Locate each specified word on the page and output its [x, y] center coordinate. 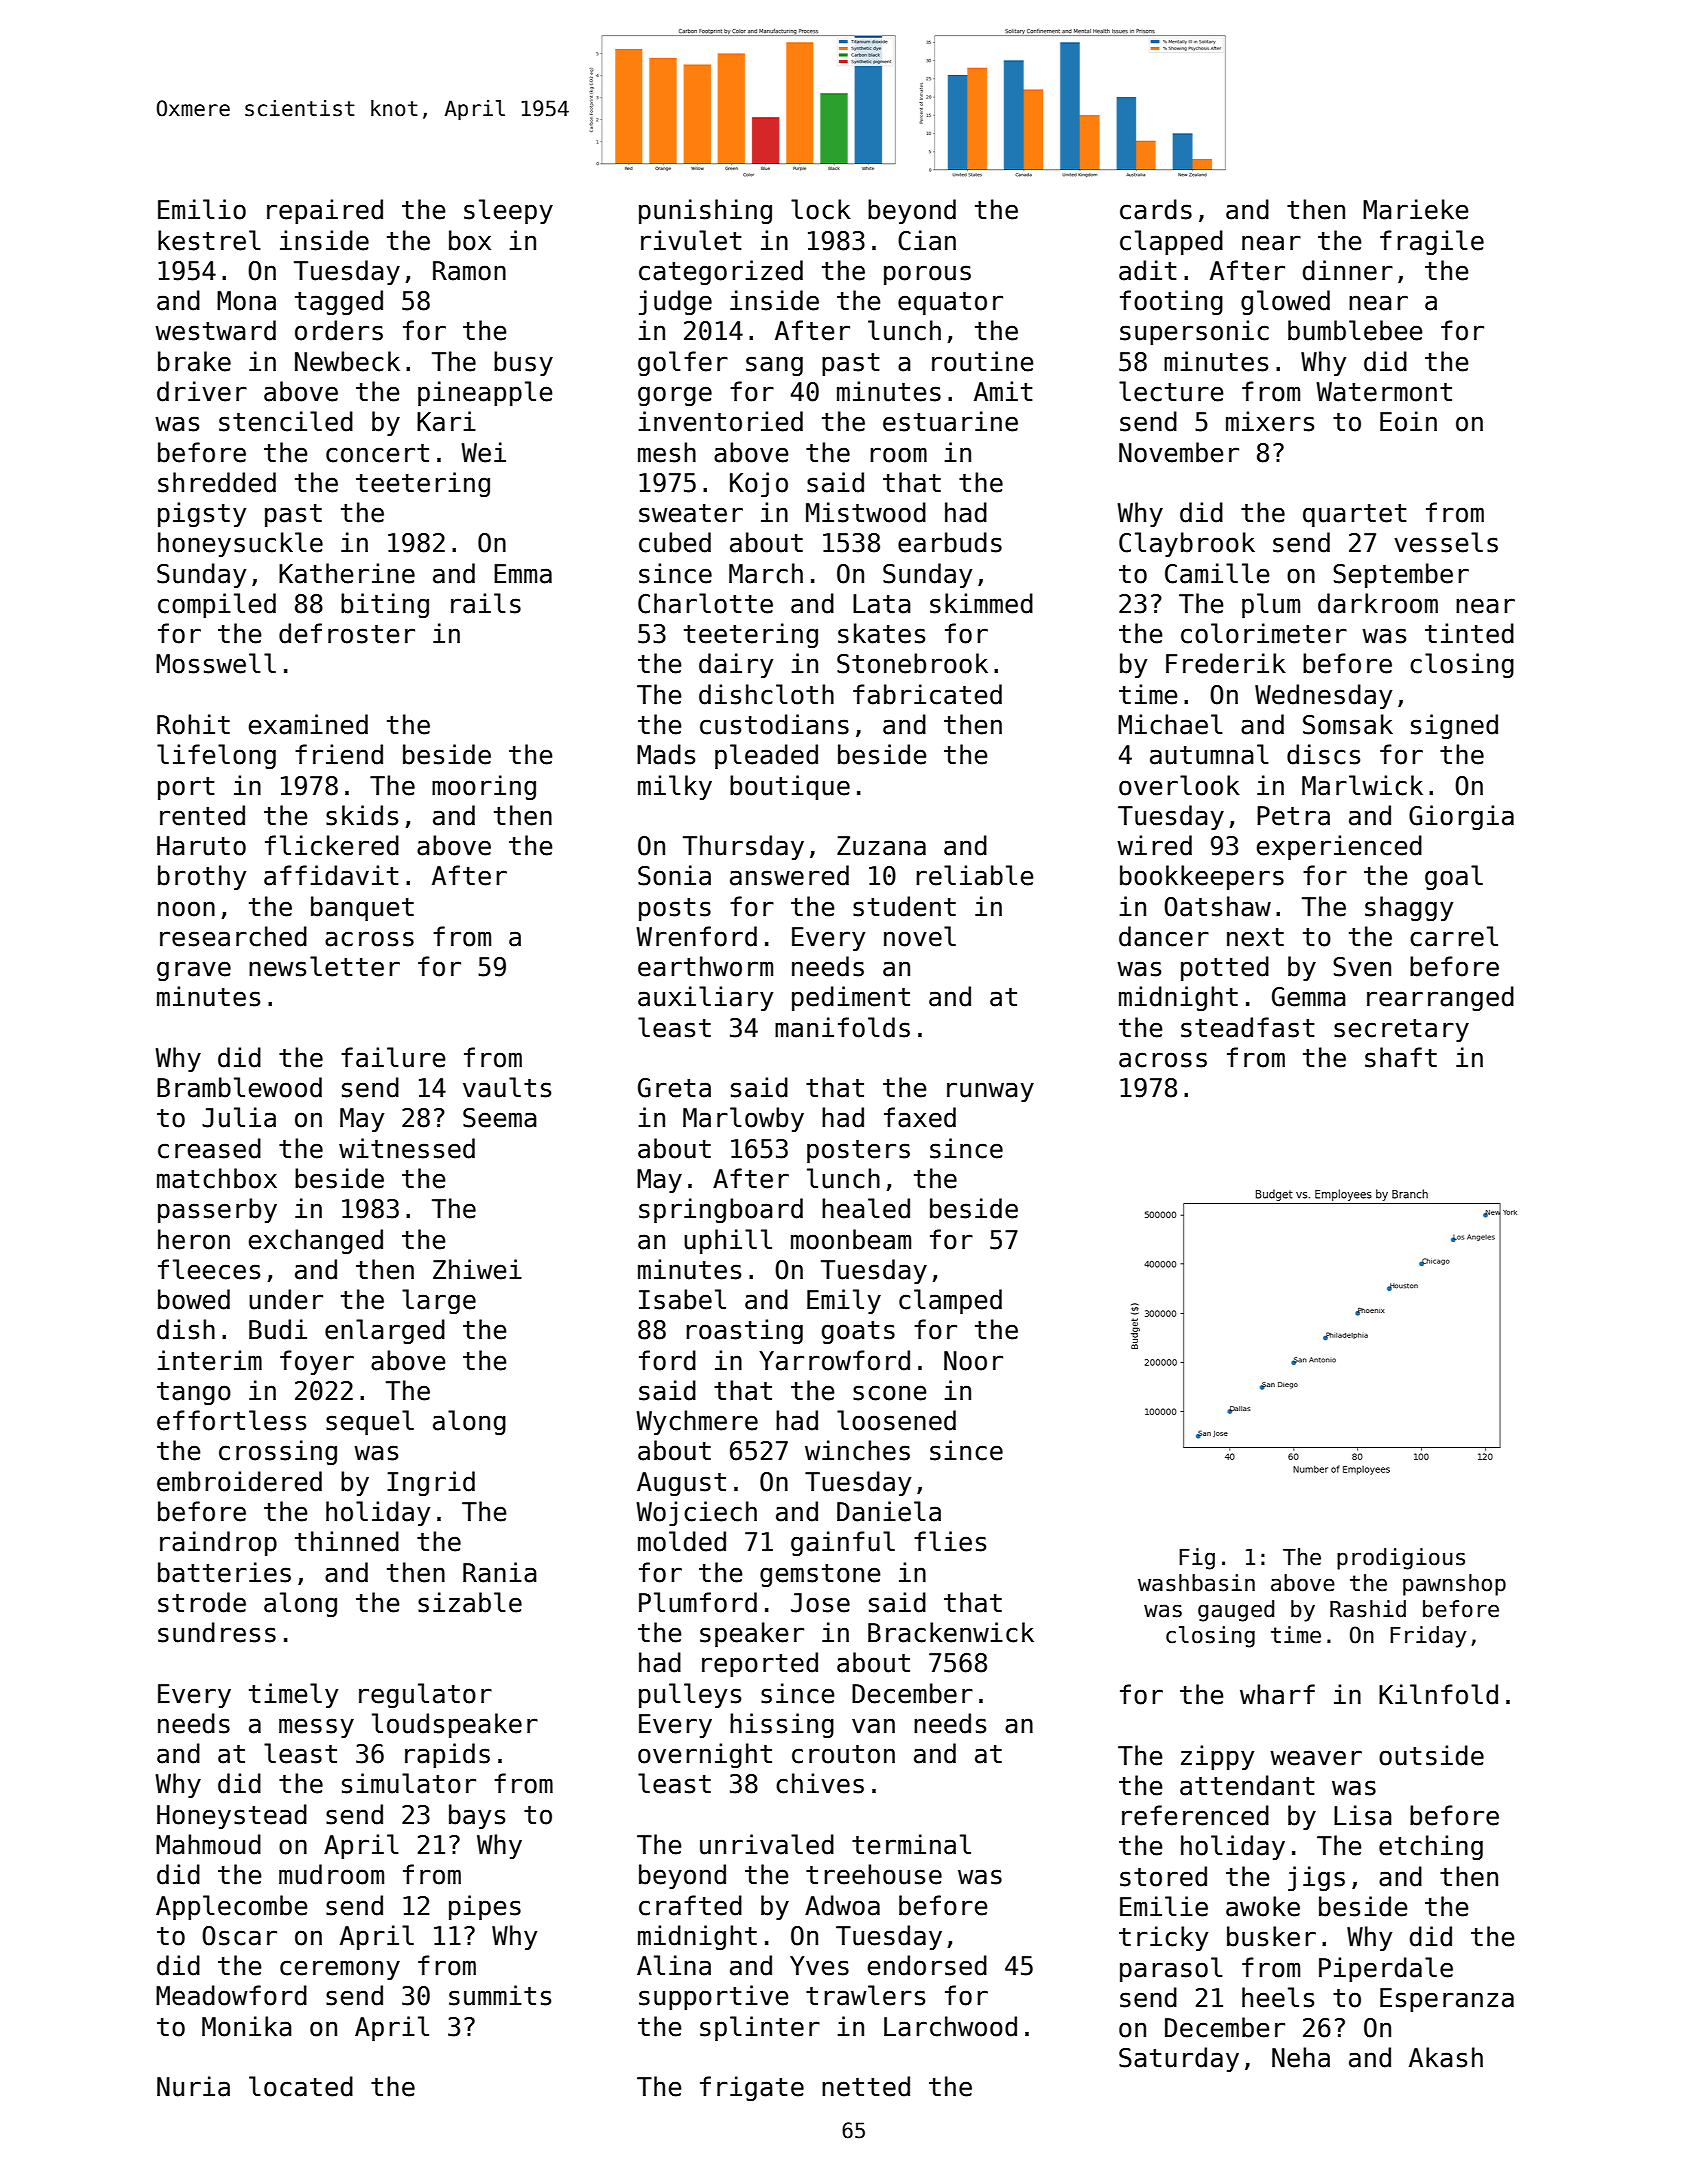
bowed [194, 1299]
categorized [721, 272]
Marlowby [743, 1119]
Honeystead [232, 1816]
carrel [1454, 936]
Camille [1217, 573]
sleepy [508, 211]
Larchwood [950, 2026]
